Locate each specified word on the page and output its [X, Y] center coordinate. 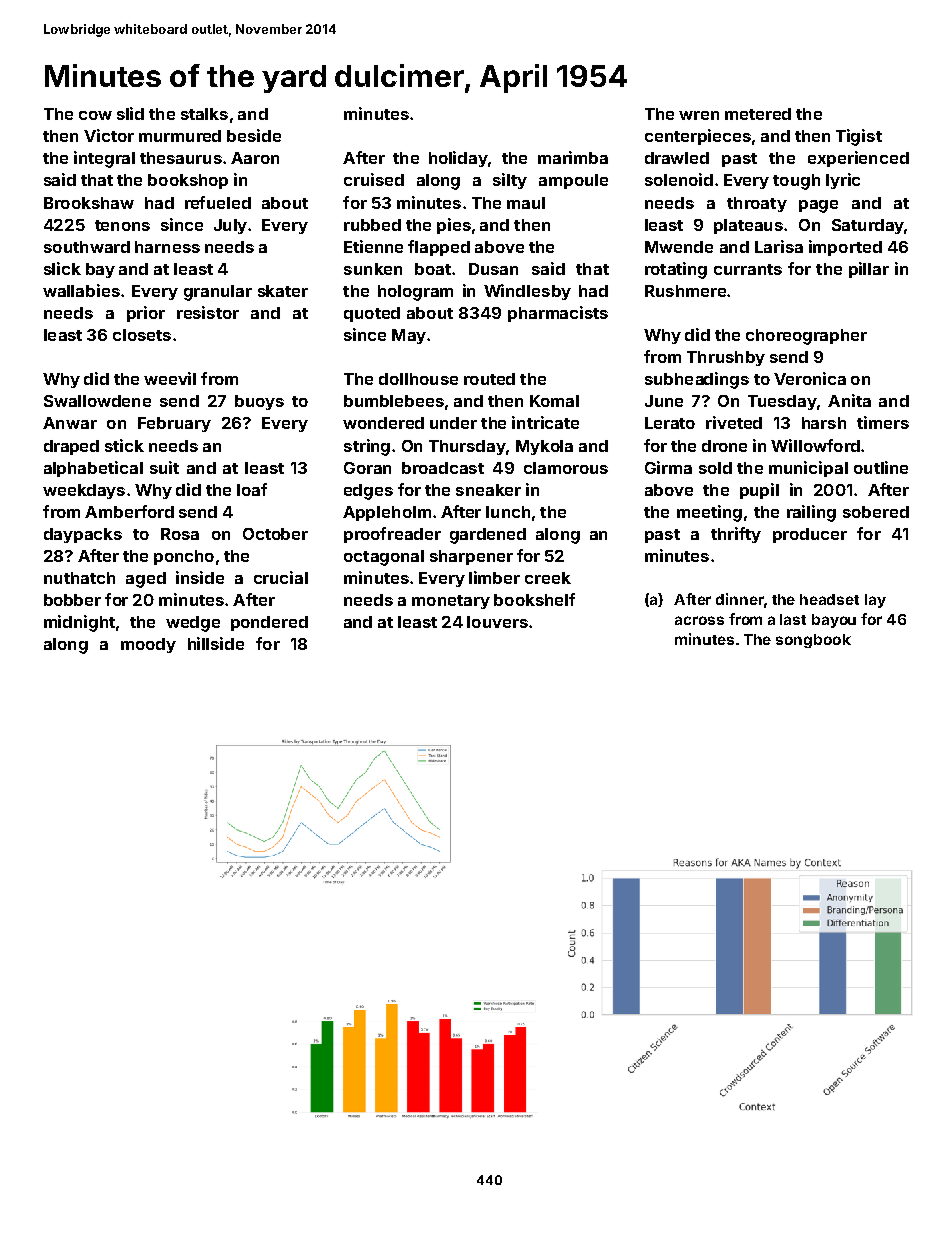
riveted [734, 422]
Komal [554, 401]
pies [454, 226]
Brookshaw [89, 203]
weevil [170, 378]
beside [254, 135]
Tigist [859, 137]
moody [148, 645]
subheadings [697, 380]
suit [164, 467]
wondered [383, 423]
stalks [204, 114]
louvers [497, 622]
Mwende [679, 247]
